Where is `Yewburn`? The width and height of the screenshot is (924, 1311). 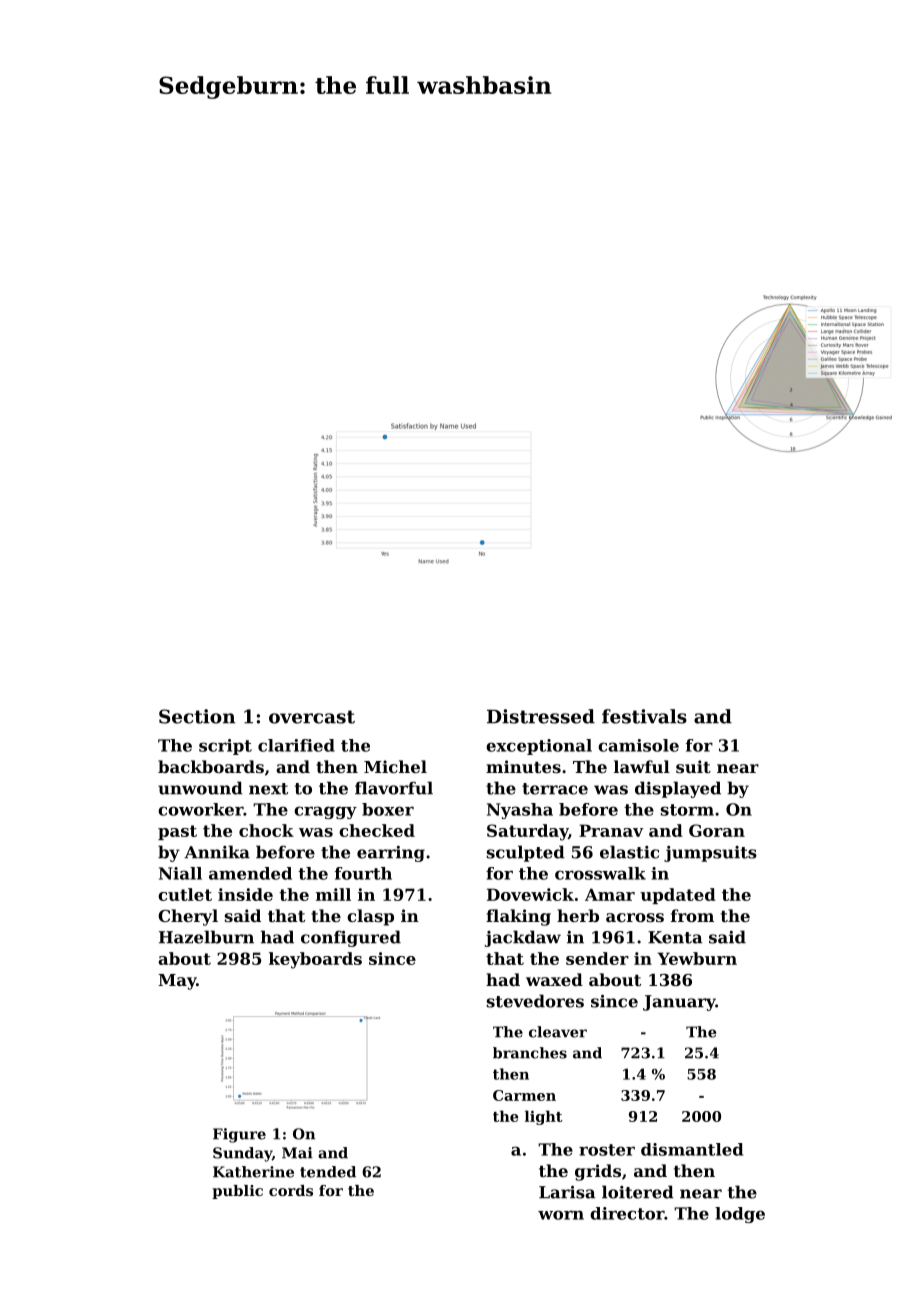 Yewburn is located at coordinates (697, 958).
